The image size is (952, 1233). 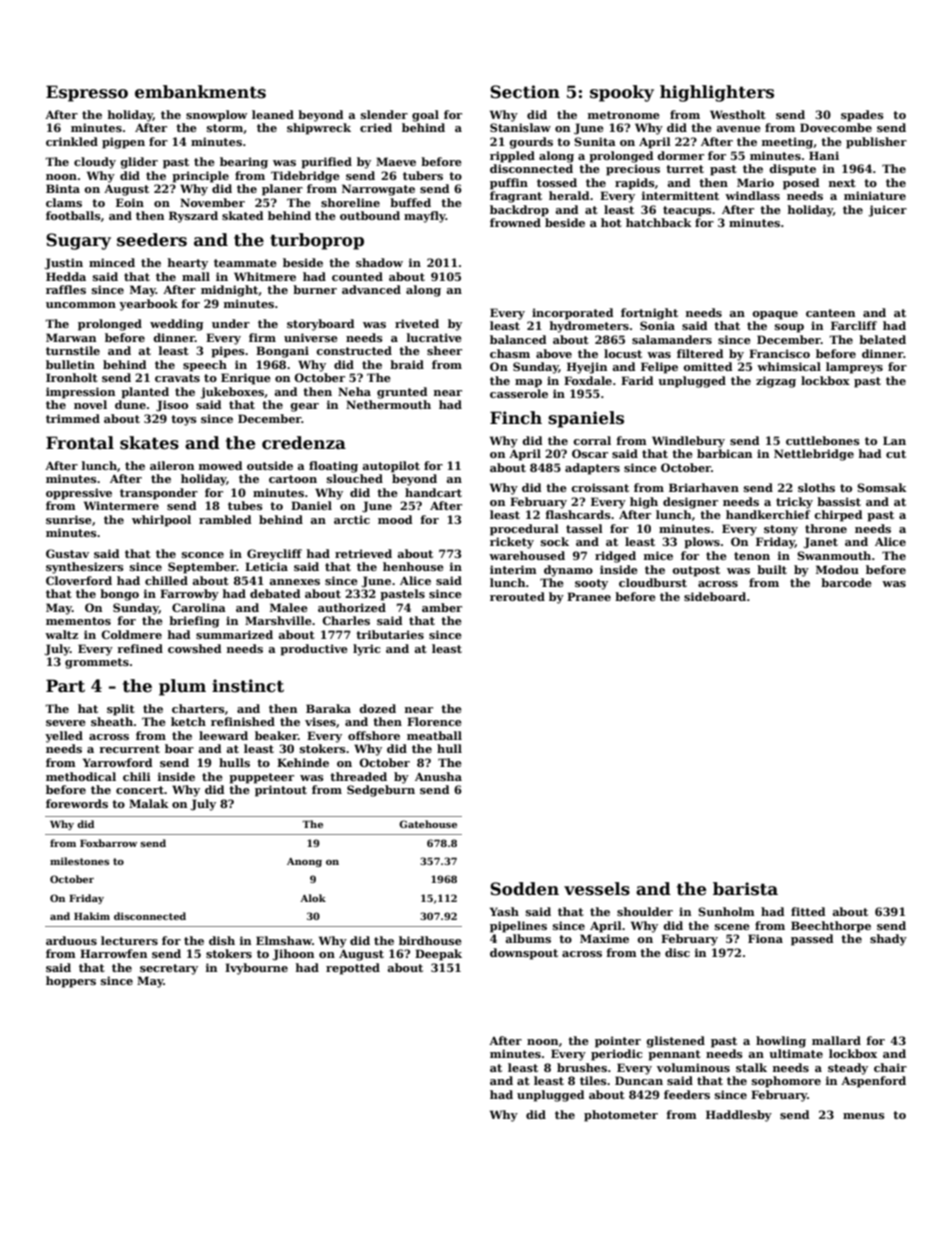 I want to click on belated, so click(x=882, y=339).
